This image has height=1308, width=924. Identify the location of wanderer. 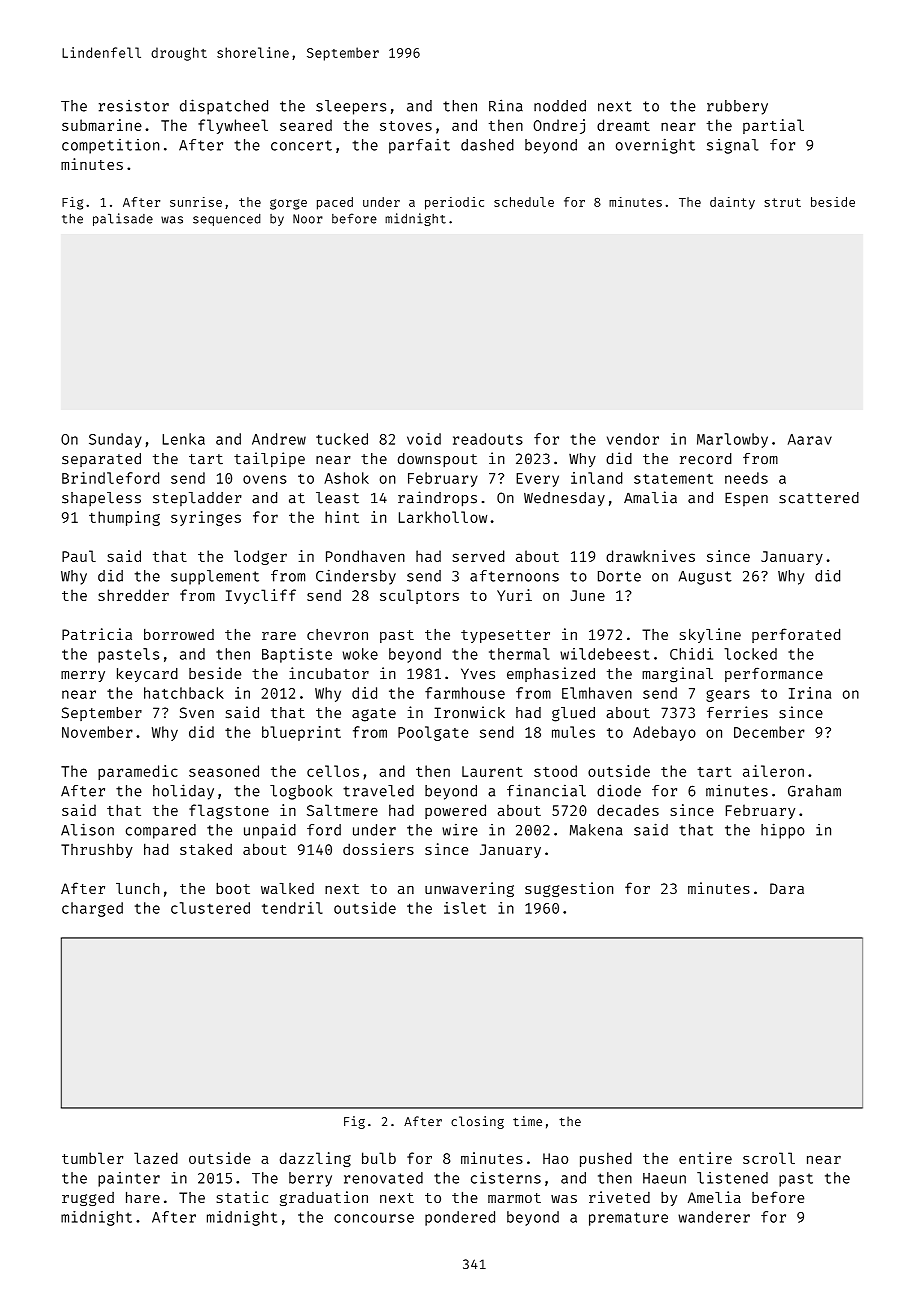
(714, 1217).
